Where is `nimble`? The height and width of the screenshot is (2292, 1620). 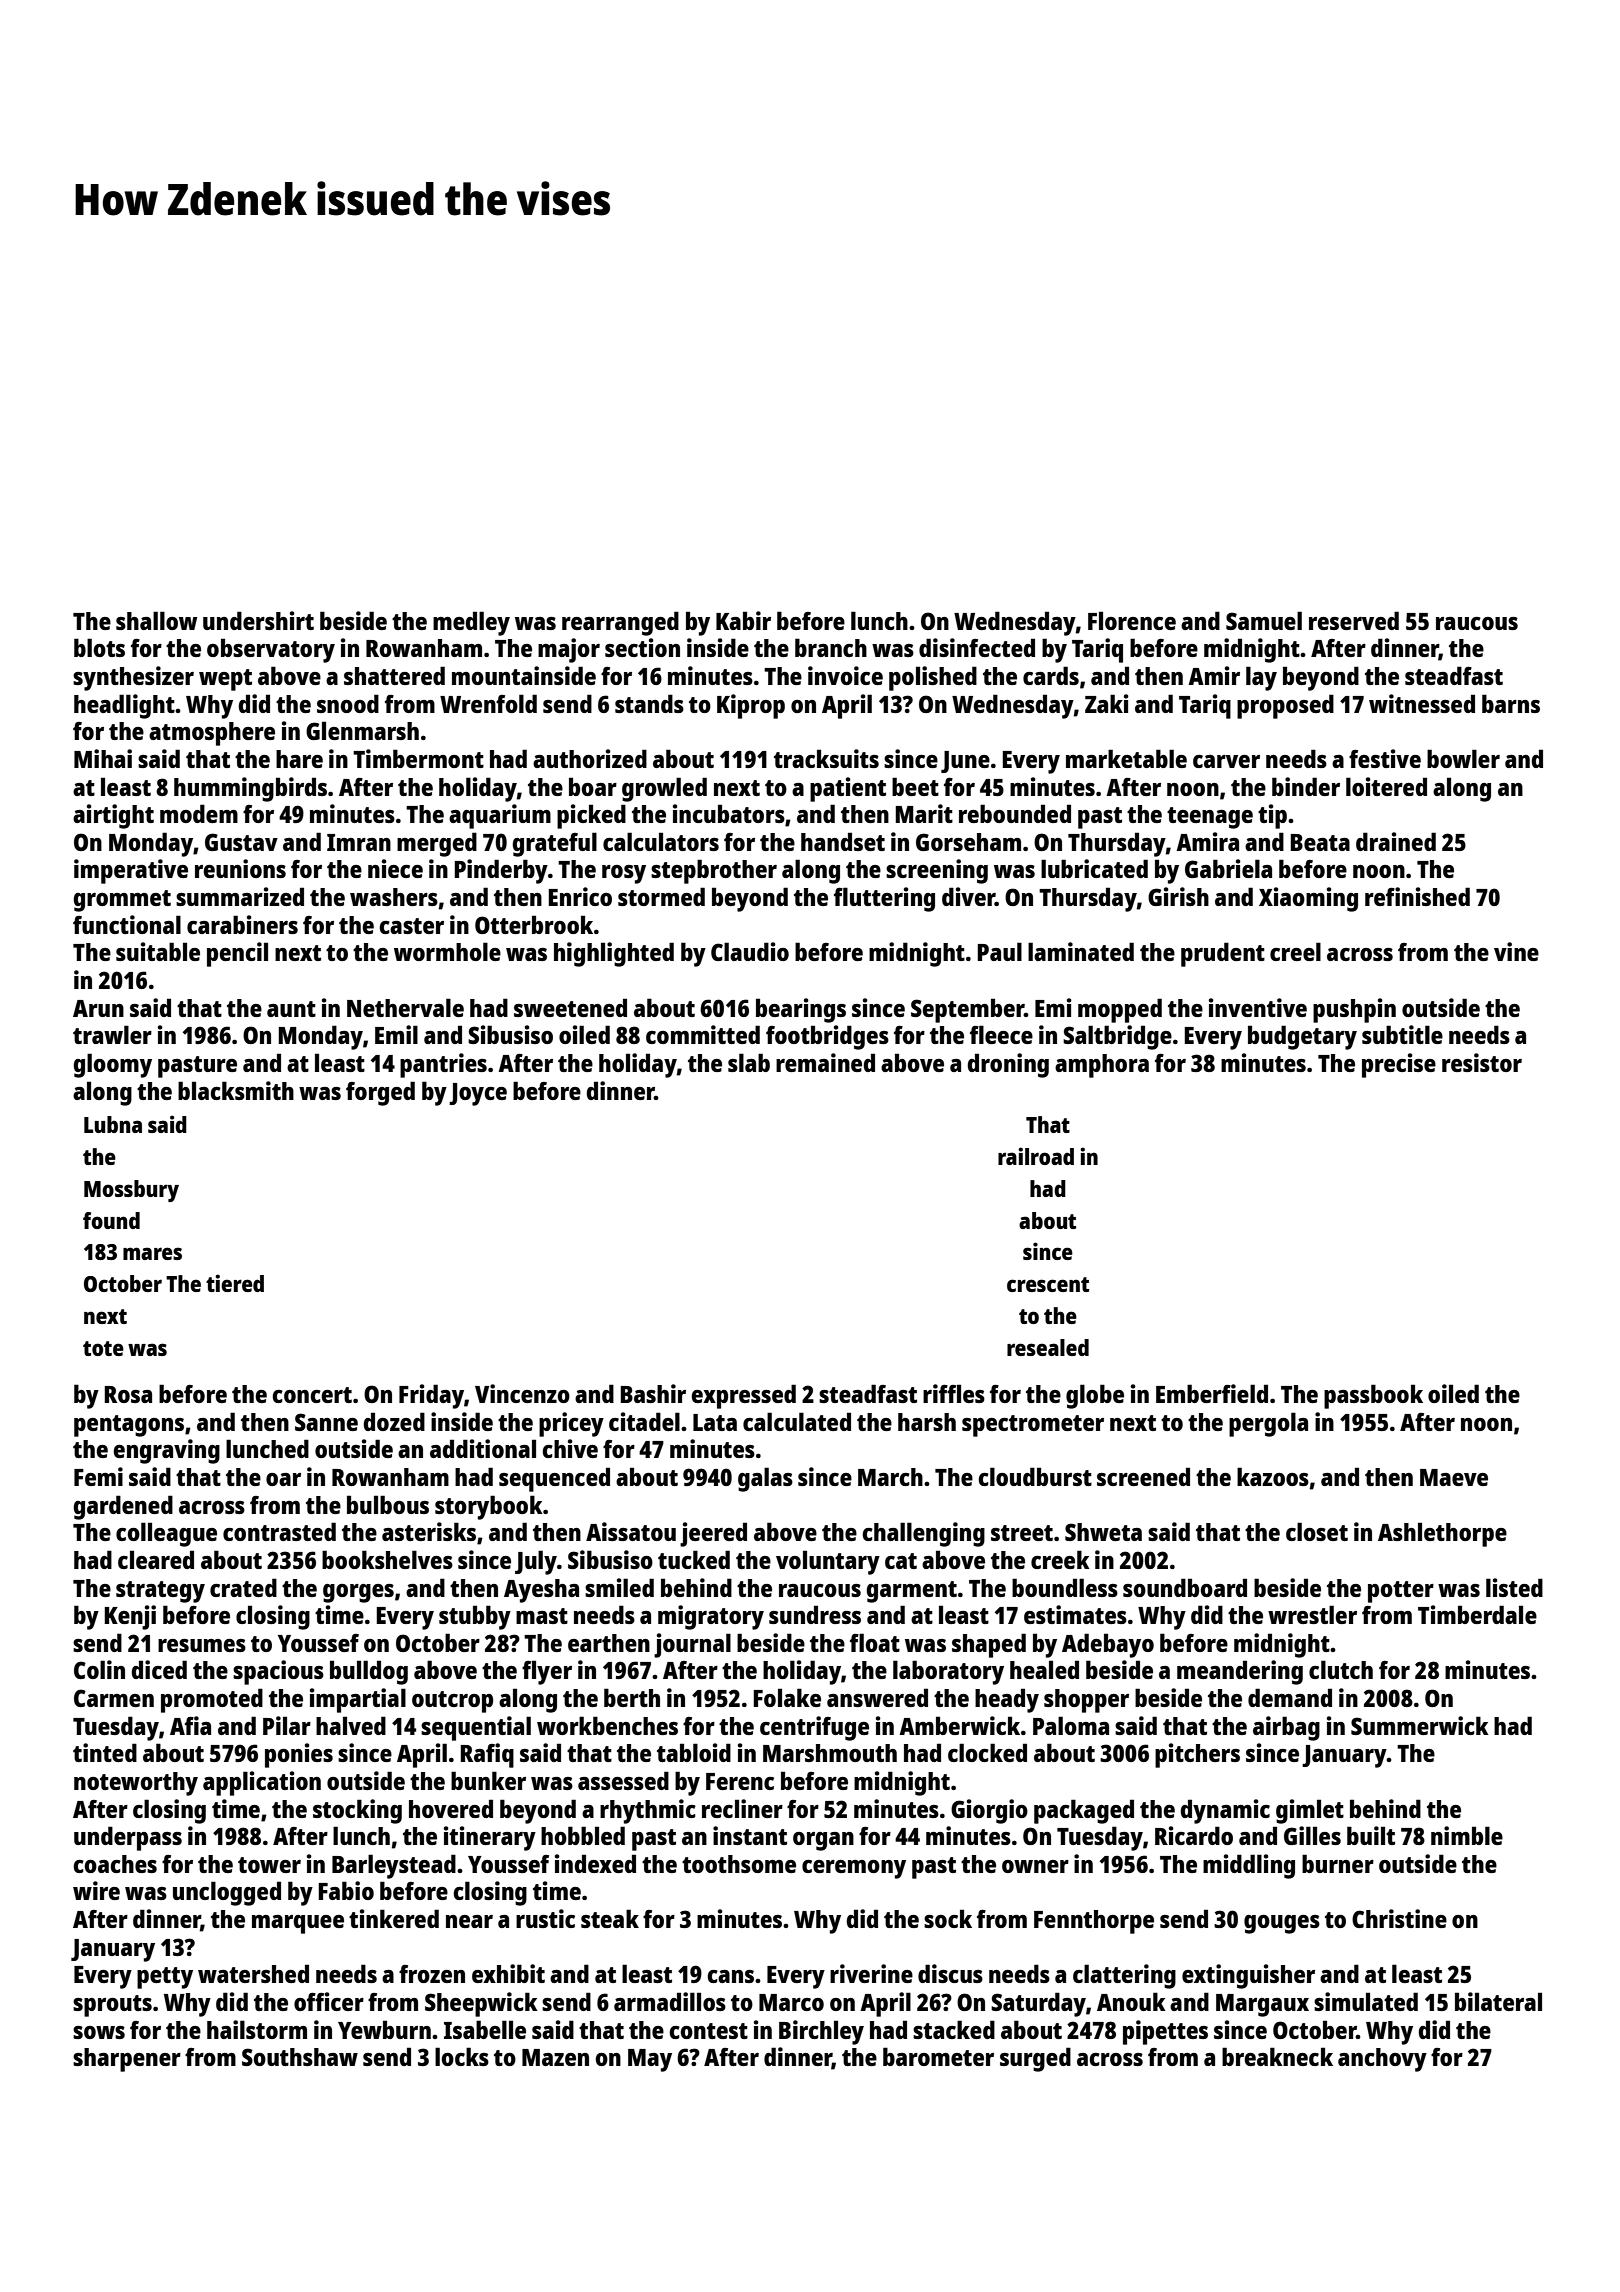
nimble is located at coordinates (1467, 1835).
